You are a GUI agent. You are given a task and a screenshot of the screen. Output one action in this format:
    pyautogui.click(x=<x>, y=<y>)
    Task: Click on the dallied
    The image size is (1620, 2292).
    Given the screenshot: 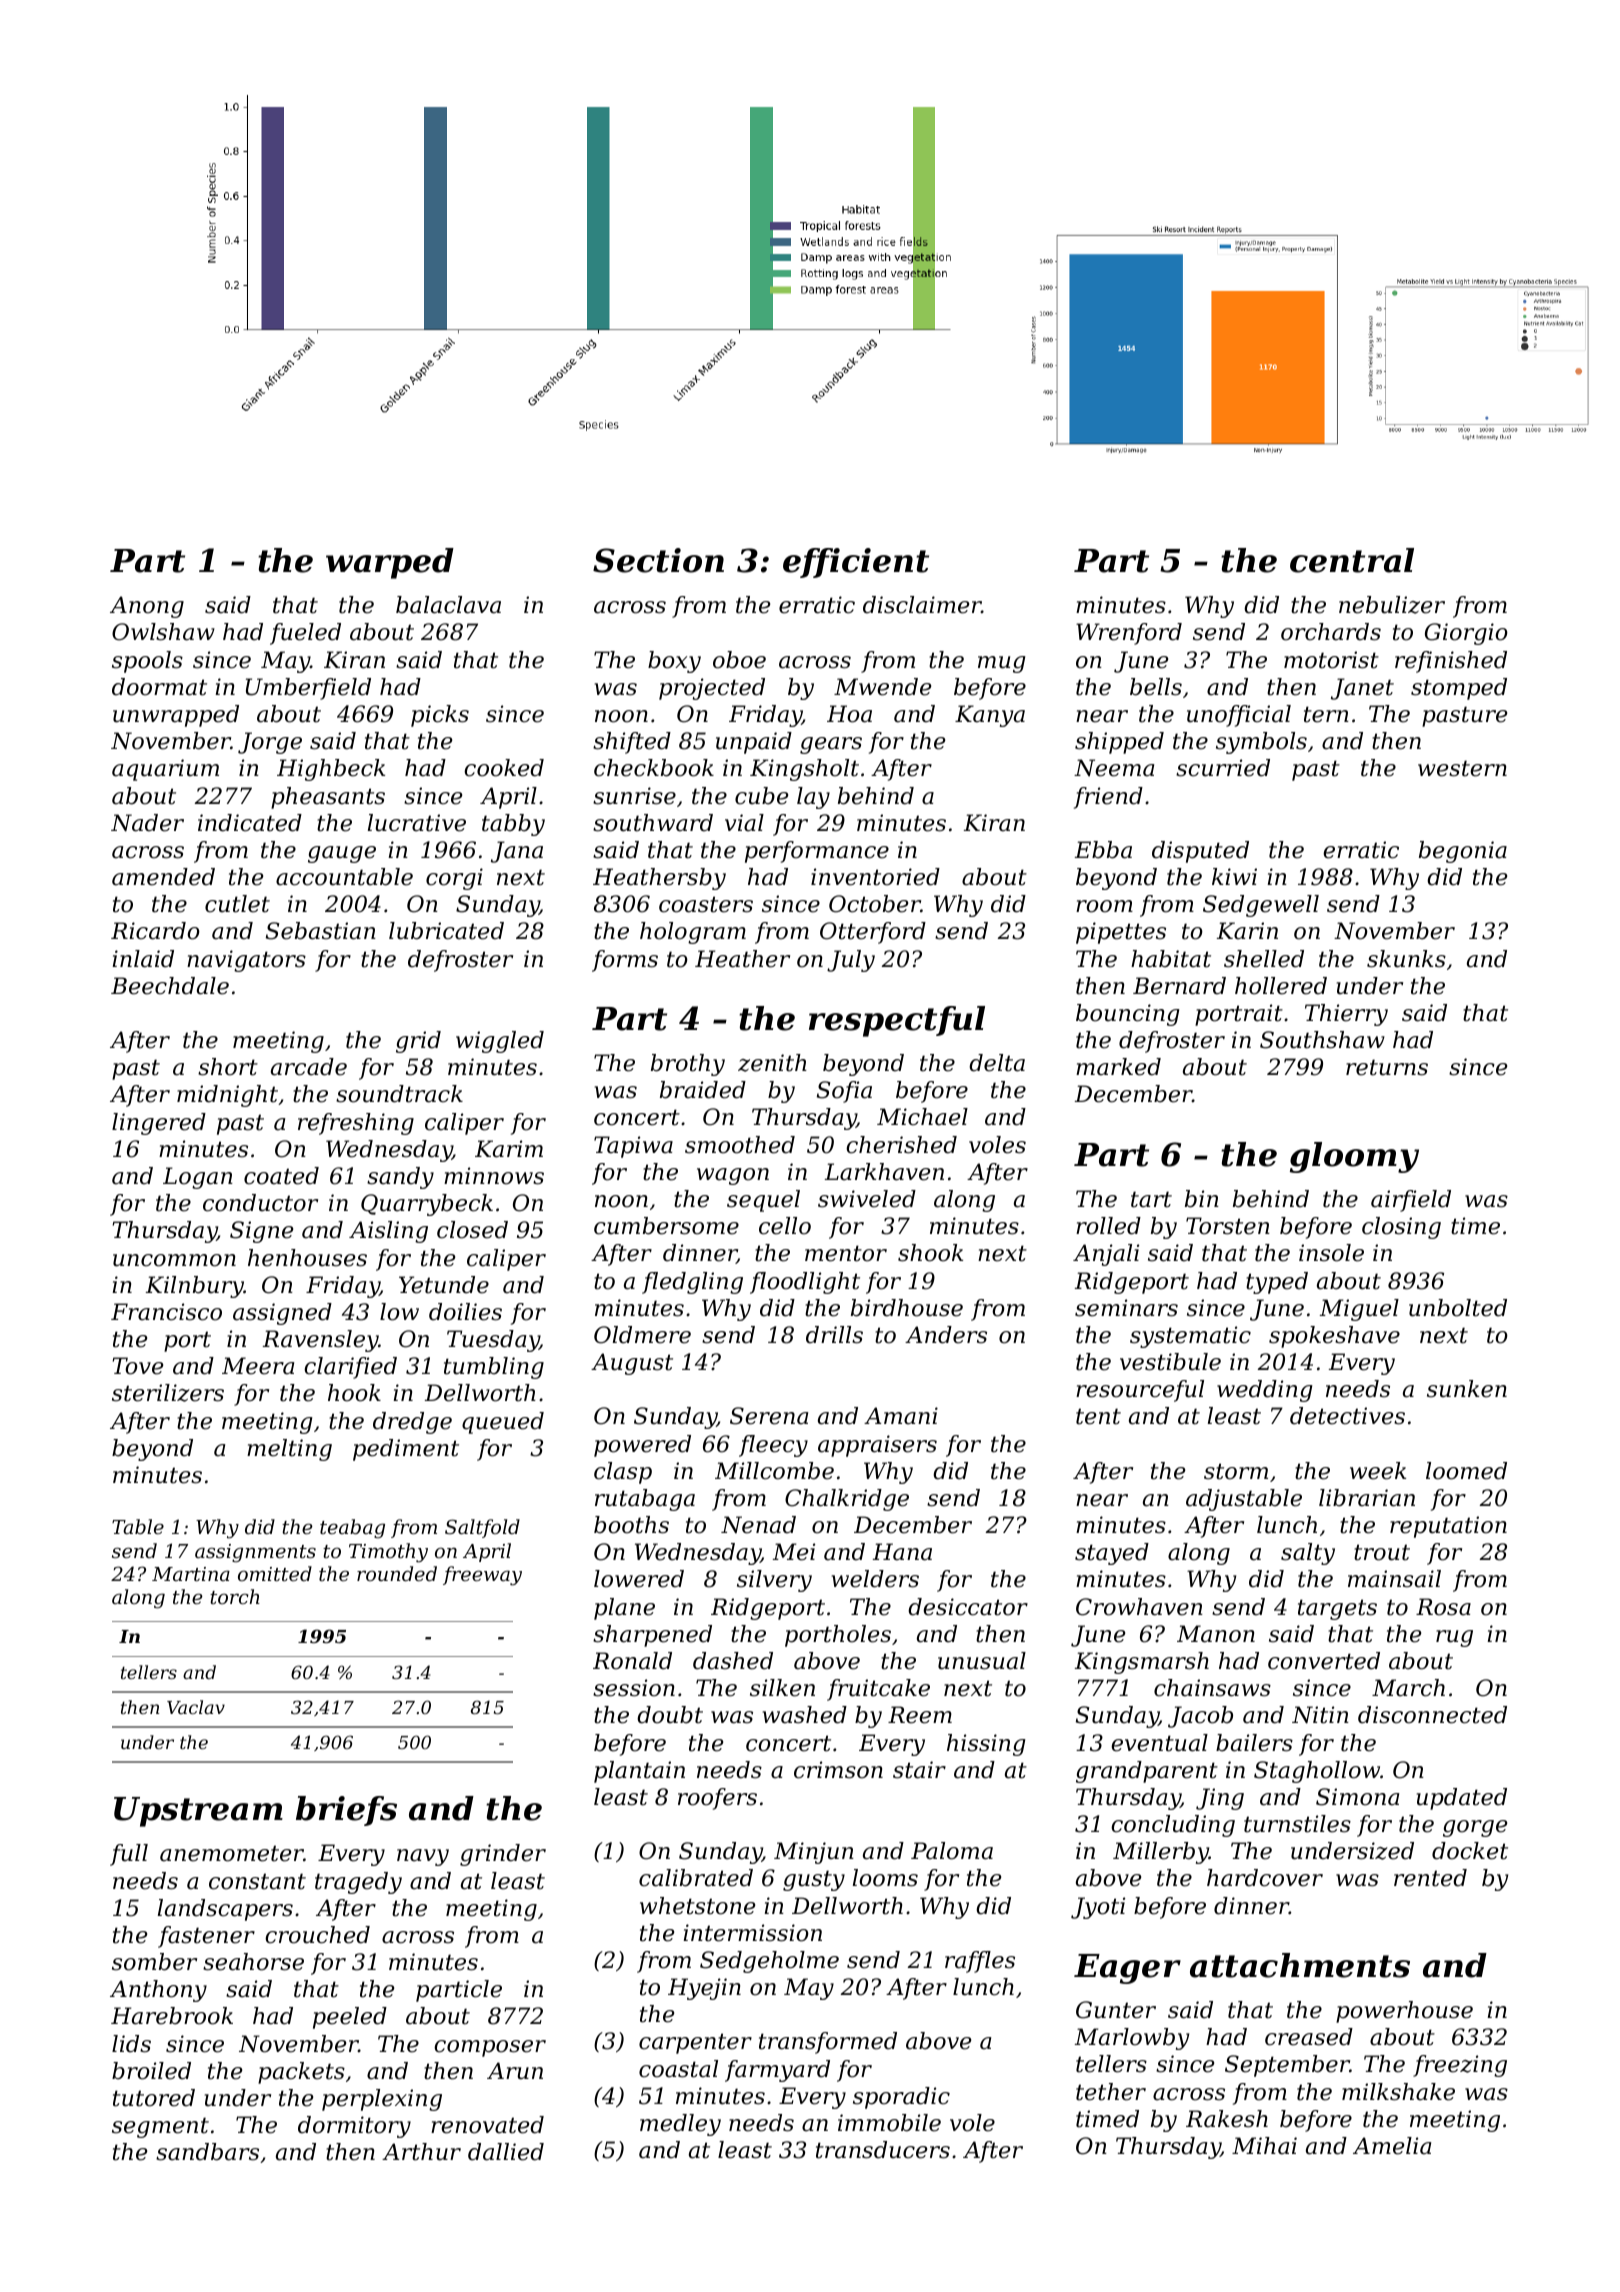 What is the action you would take?
    pyautogui.click(x=506, y=2152)
